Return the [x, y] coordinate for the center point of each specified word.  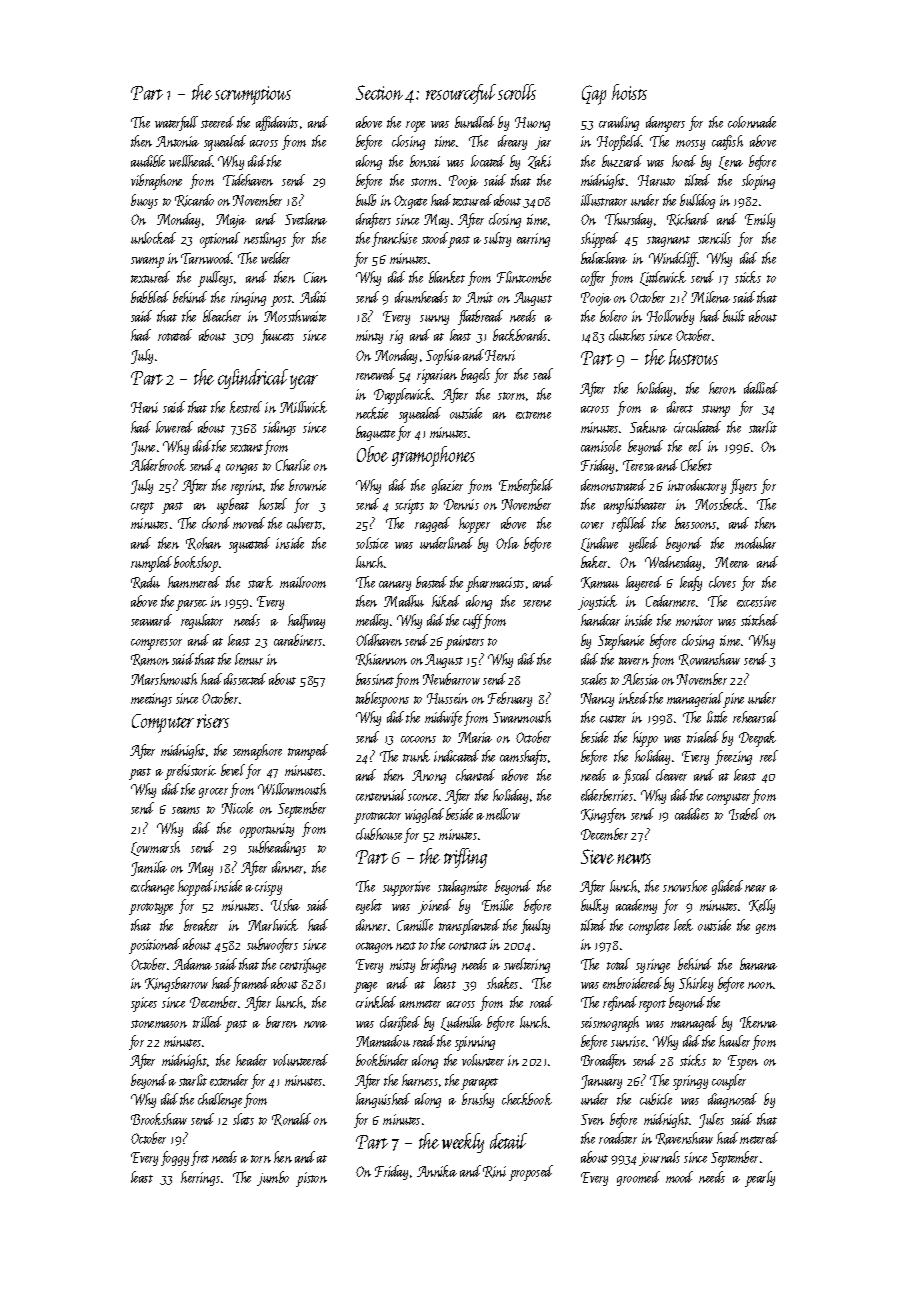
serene [537, 603]
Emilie [497, 905]
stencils [714, 238]
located [488, 161]
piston [311, 1179]
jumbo [273, 1178]
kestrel [246, 407]
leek [683, 925]
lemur [249, 659]
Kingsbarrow [176, 984]
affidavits [277, 123]
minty [369, 337]
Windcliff [673, 259]
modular [755, 543]
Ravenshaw [684, 1138]
